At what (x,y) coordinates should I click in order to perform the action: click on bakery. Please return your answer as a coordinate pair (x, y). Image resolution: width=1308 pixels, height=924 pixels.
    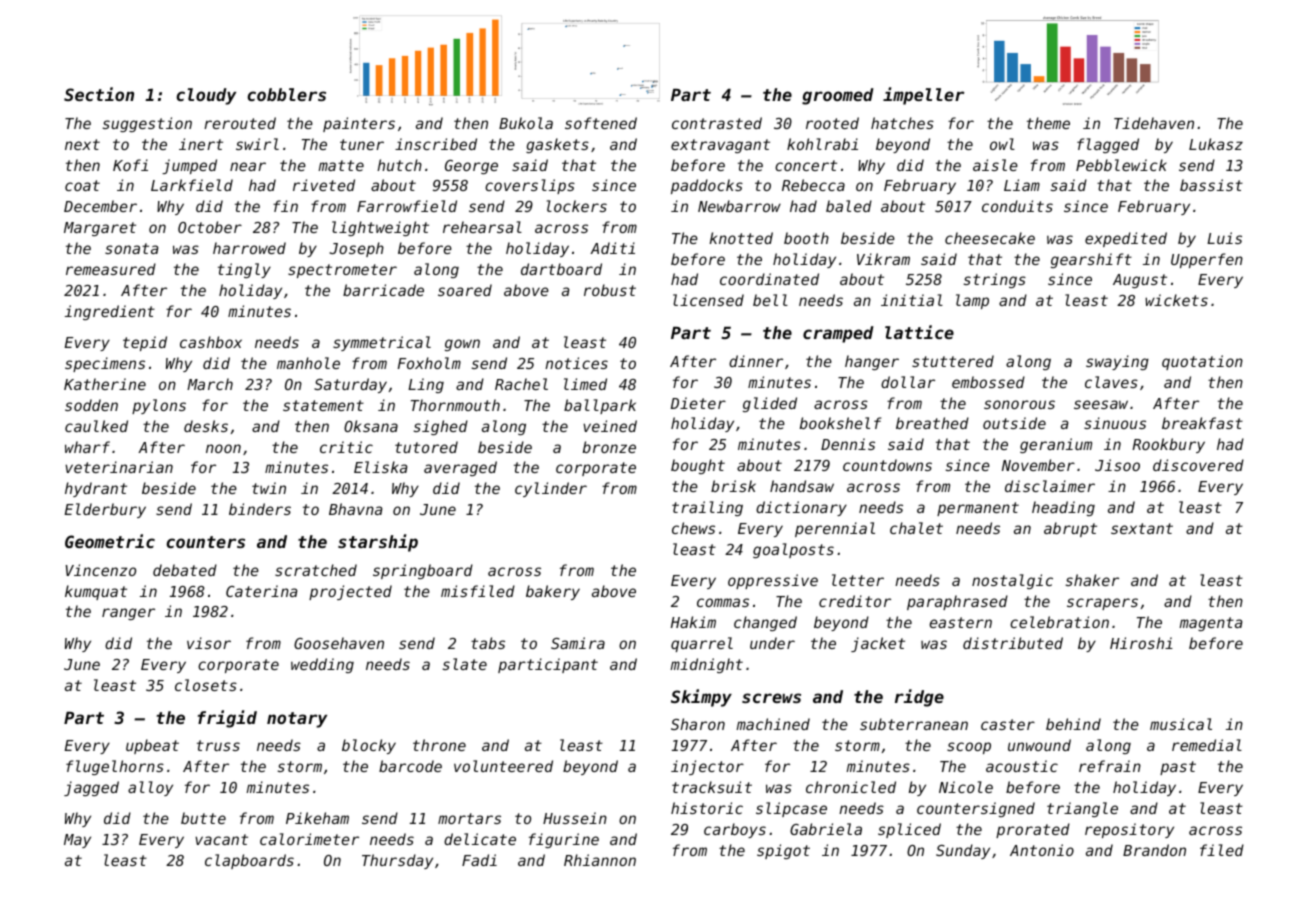
    Looking at the image, I should click on (553, 592).
